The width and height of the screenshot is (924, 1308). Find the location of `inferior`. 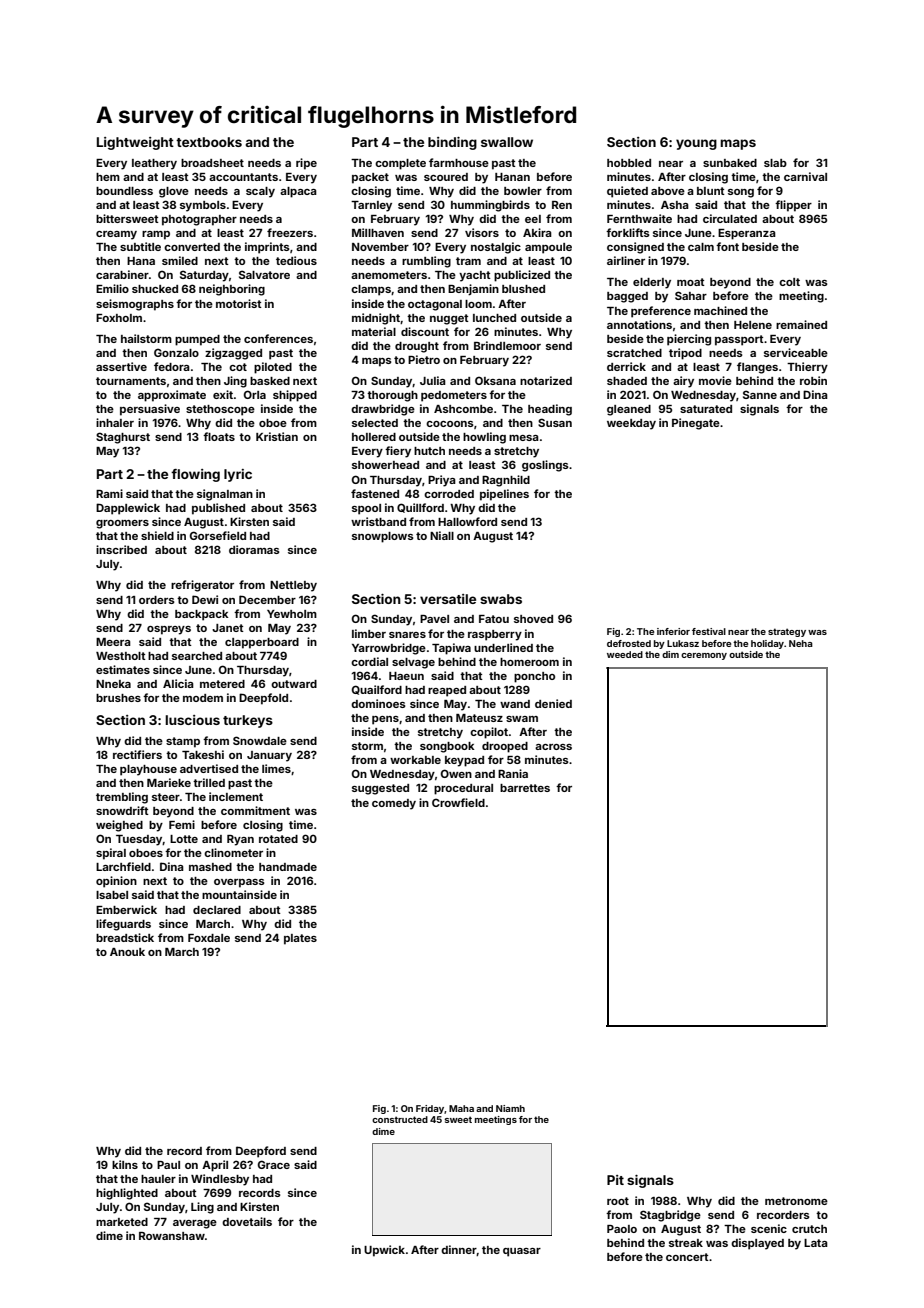

inferior is located at coordinates (673, 631).
